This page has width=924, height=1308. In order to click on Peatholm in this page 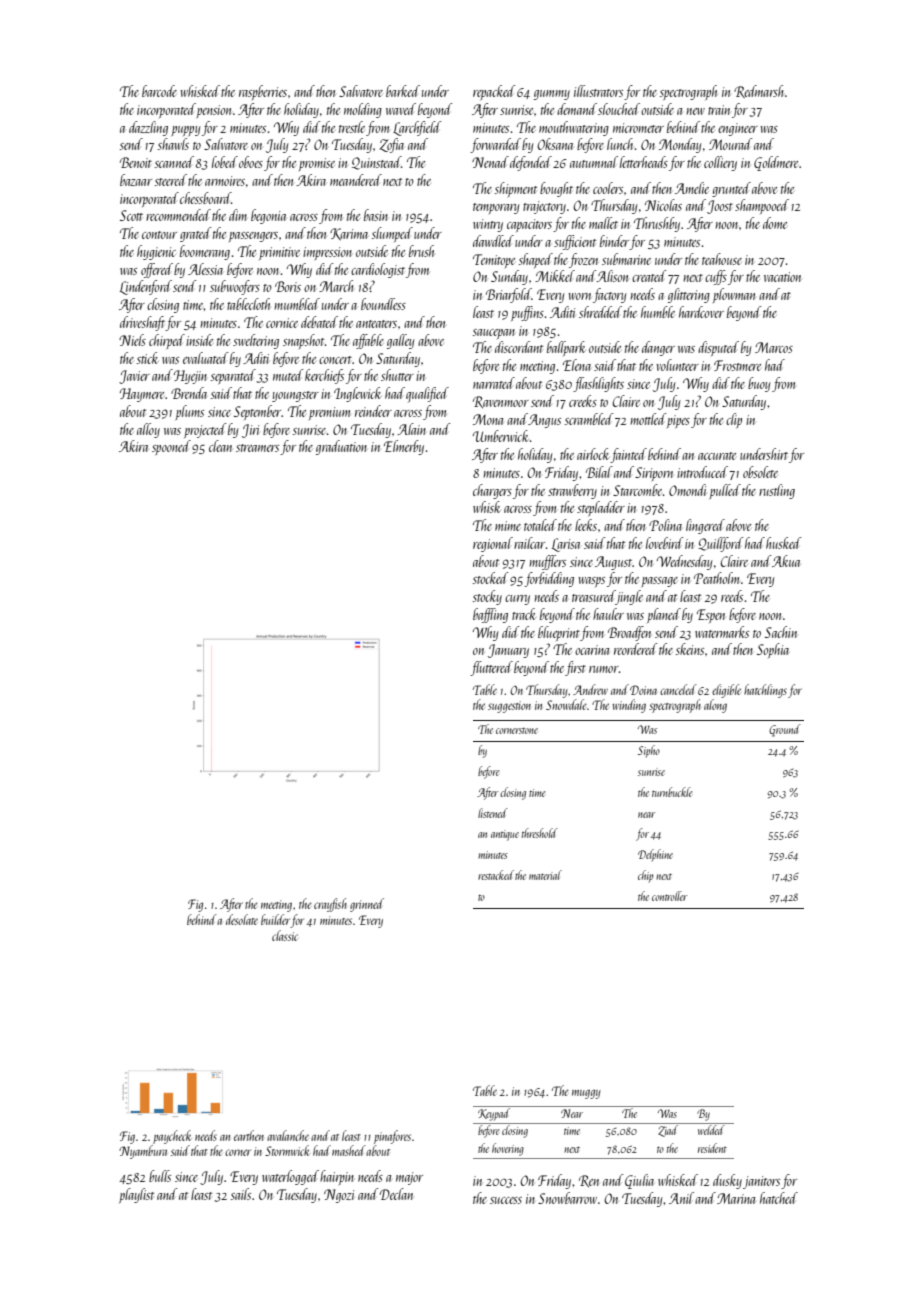, I will do `click(716, 578)`.
